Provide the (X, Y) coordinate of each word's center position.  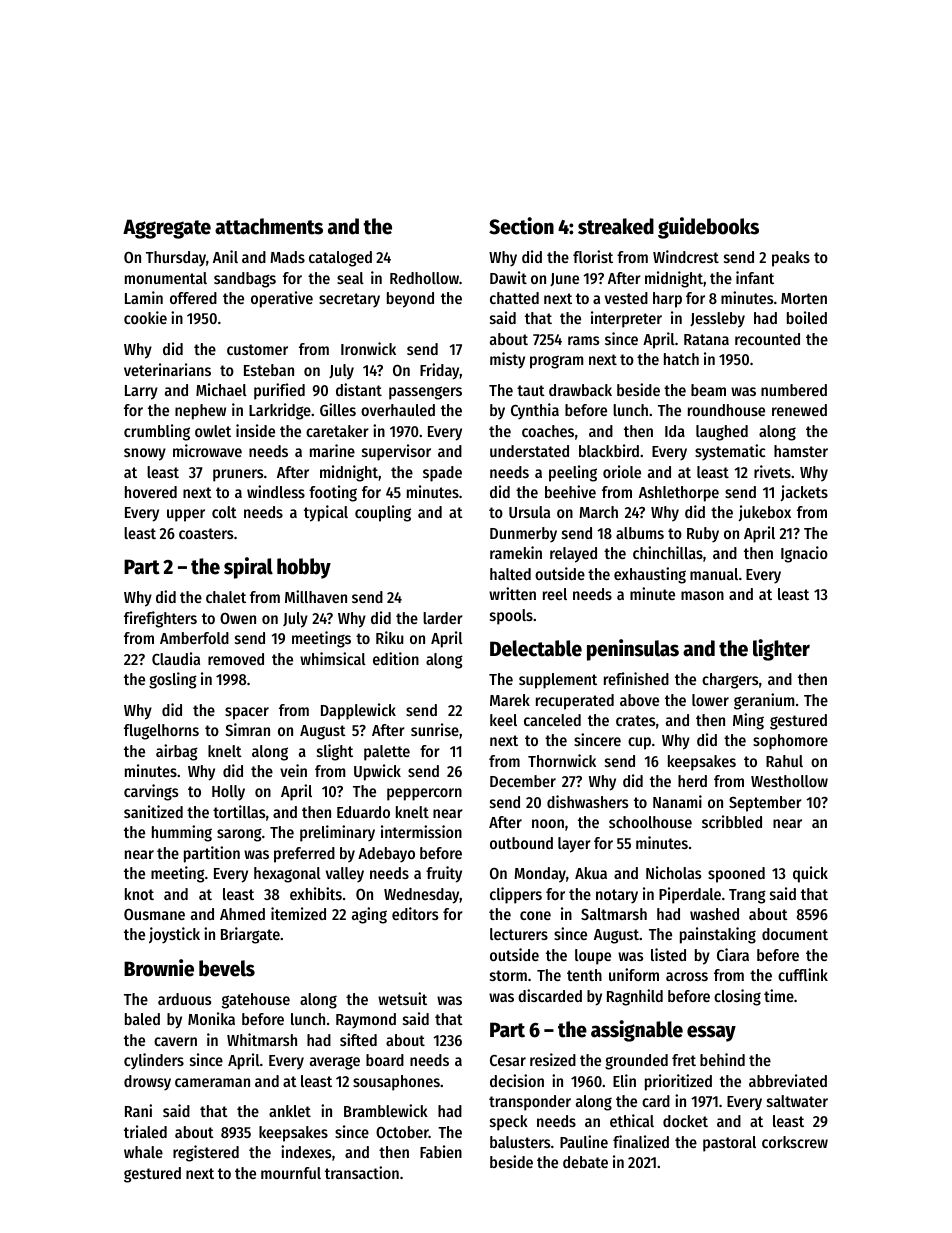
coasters (206, 533)
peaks (791, 259)
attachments (269, 226)
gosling (173, 680)
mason (702, 595)
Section (521, 226)
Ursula (529, 512)
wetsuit (402, 998)
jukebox (764, 513)
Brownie (159, 968)
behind (722, 1059)
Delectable (536, 648)
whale (143, 1152)
